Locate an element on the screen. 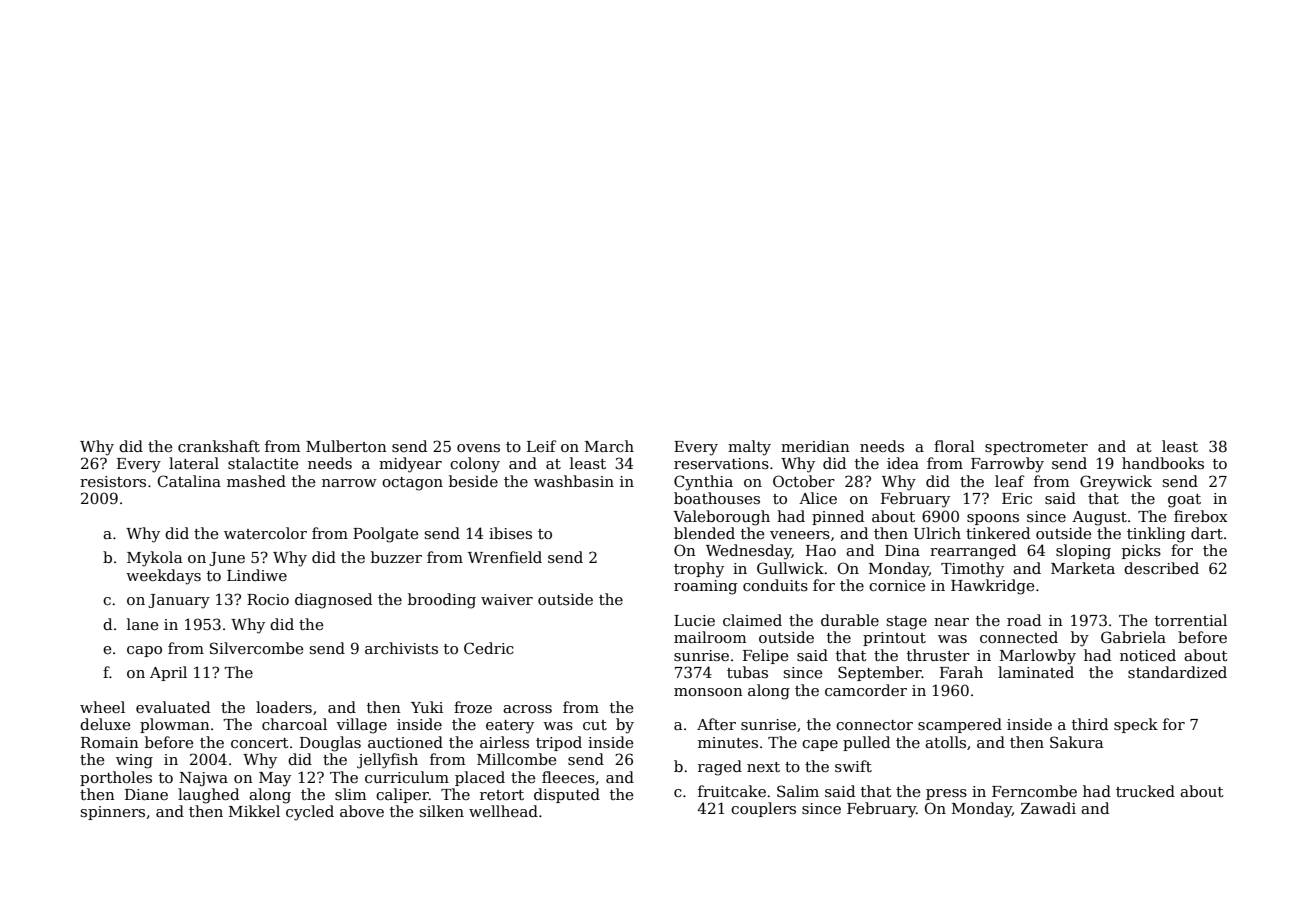 The height and width of the screenshot is (924, 1308). Cynthia is located at coordinates (703, 483).
